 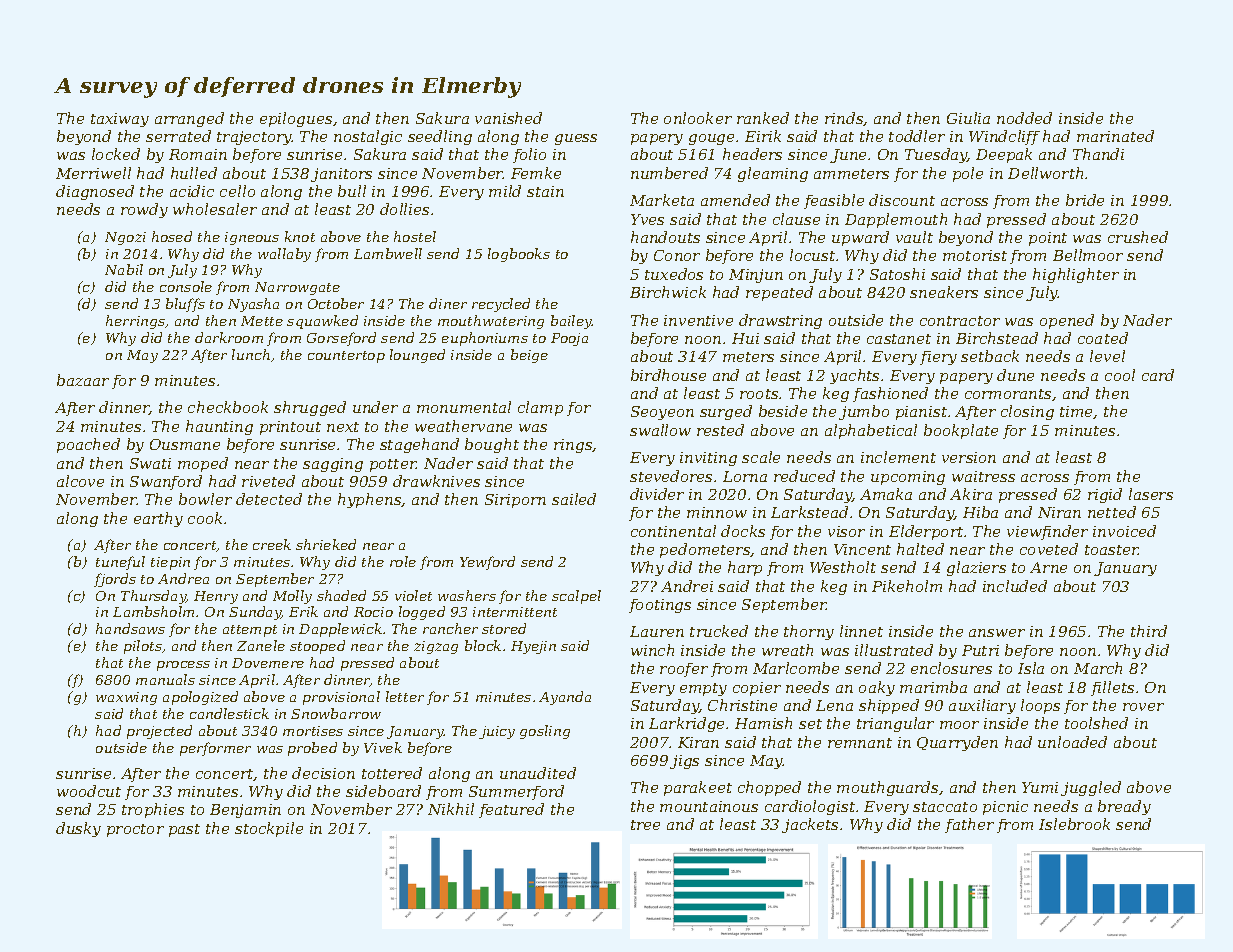 What do you see at coordinates (1120, 375) in the screenshot?
I see `cool` at bounding box center [1120, 375].
